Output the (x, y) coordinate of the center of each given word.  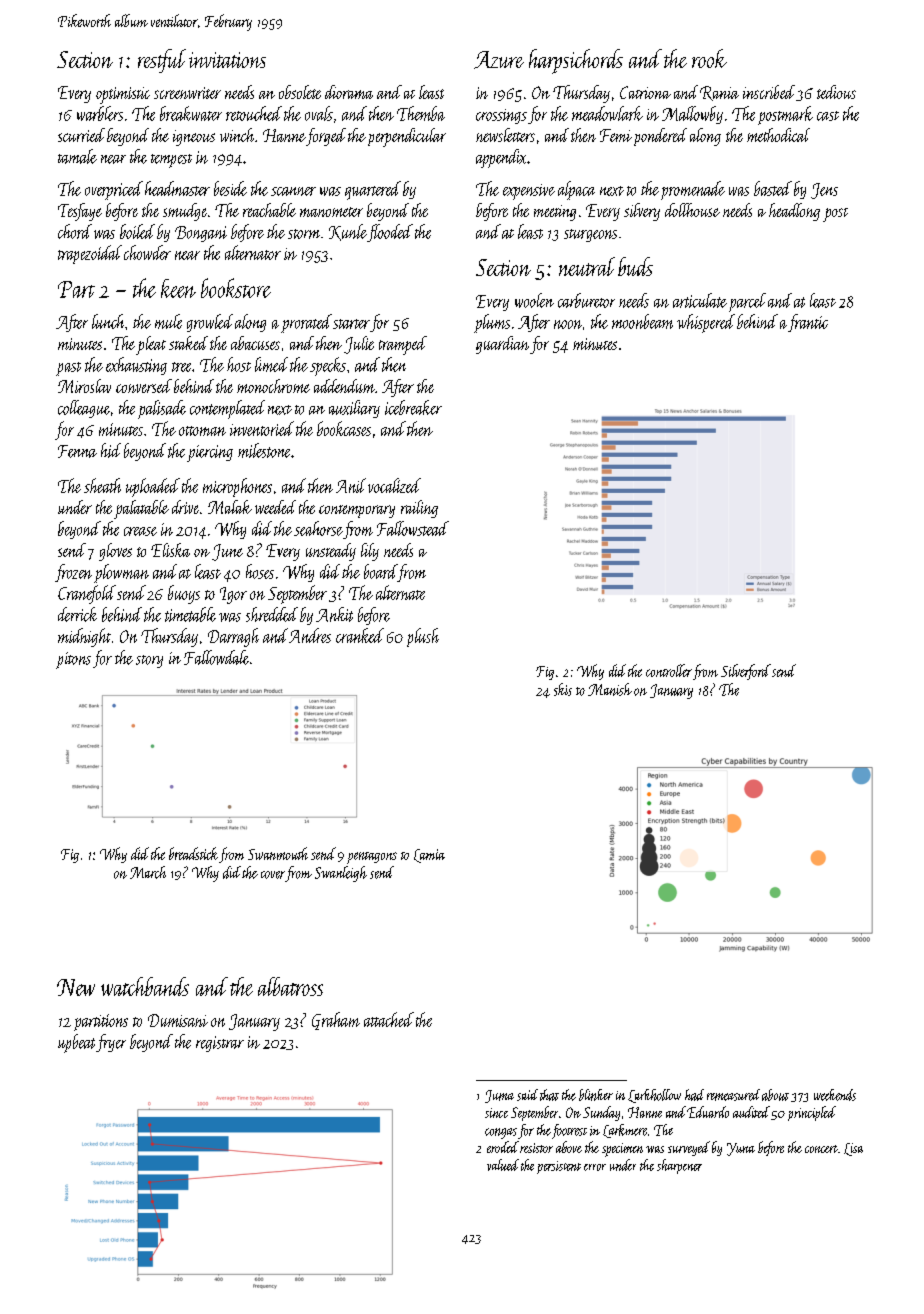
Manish (610, 689)
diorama (349, 92)
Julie (359, 345)
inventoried (262, 428)
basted (773, 188)
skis (563, 689)
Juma (499, 1096)
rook (709, 58)
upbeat (76, 1043)
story (149, 661)
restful (162, 61)
